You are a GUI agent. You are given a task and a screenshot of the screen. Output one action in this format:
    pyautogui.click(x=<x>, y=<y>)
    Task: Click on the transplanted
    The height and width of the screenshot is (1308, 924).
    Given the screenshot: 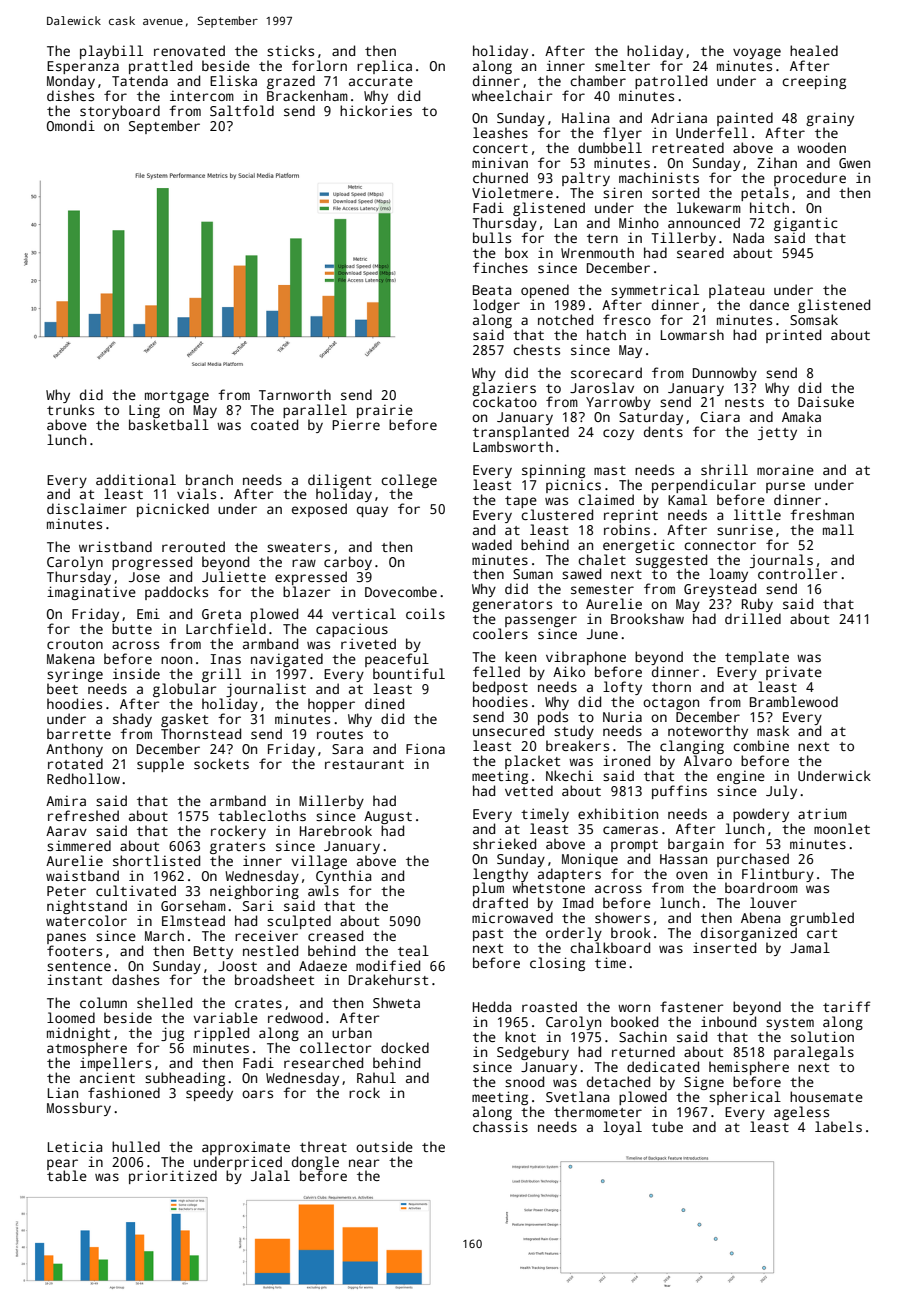 What is the action you would take?
    pyautogui.click(x=521, y=433)
